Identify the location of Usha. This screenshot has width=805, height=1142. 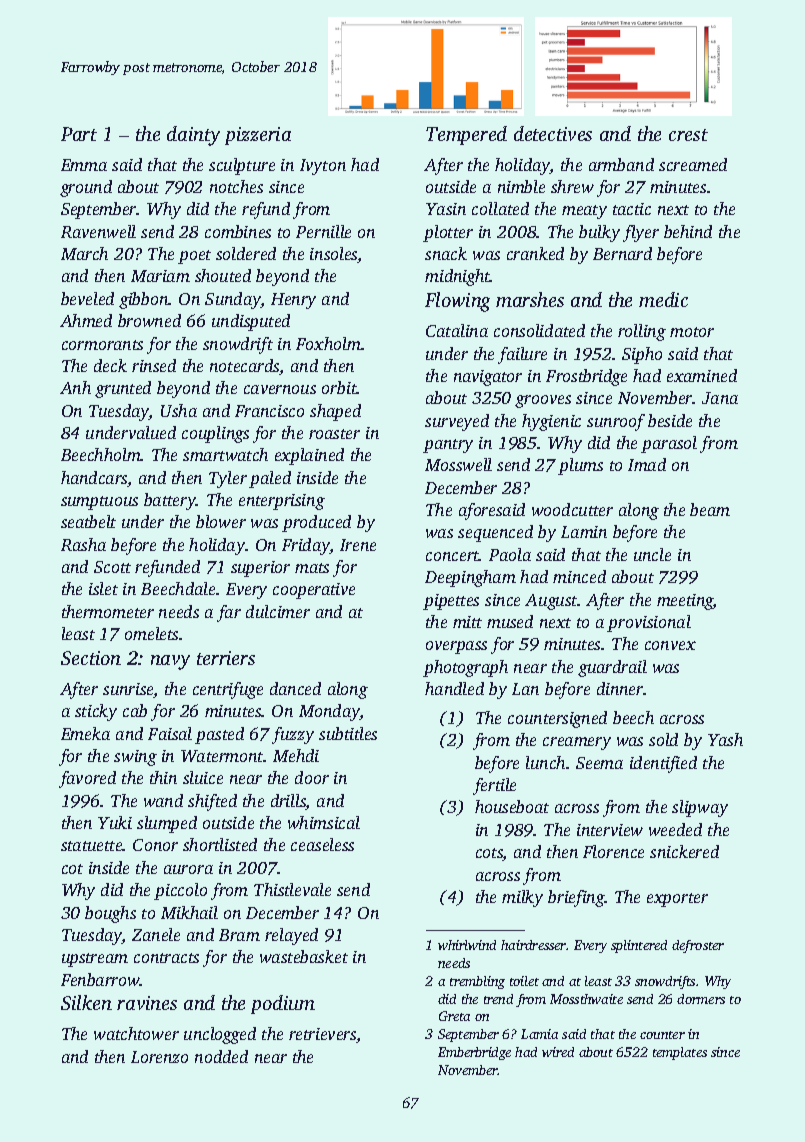
(179, 410).
